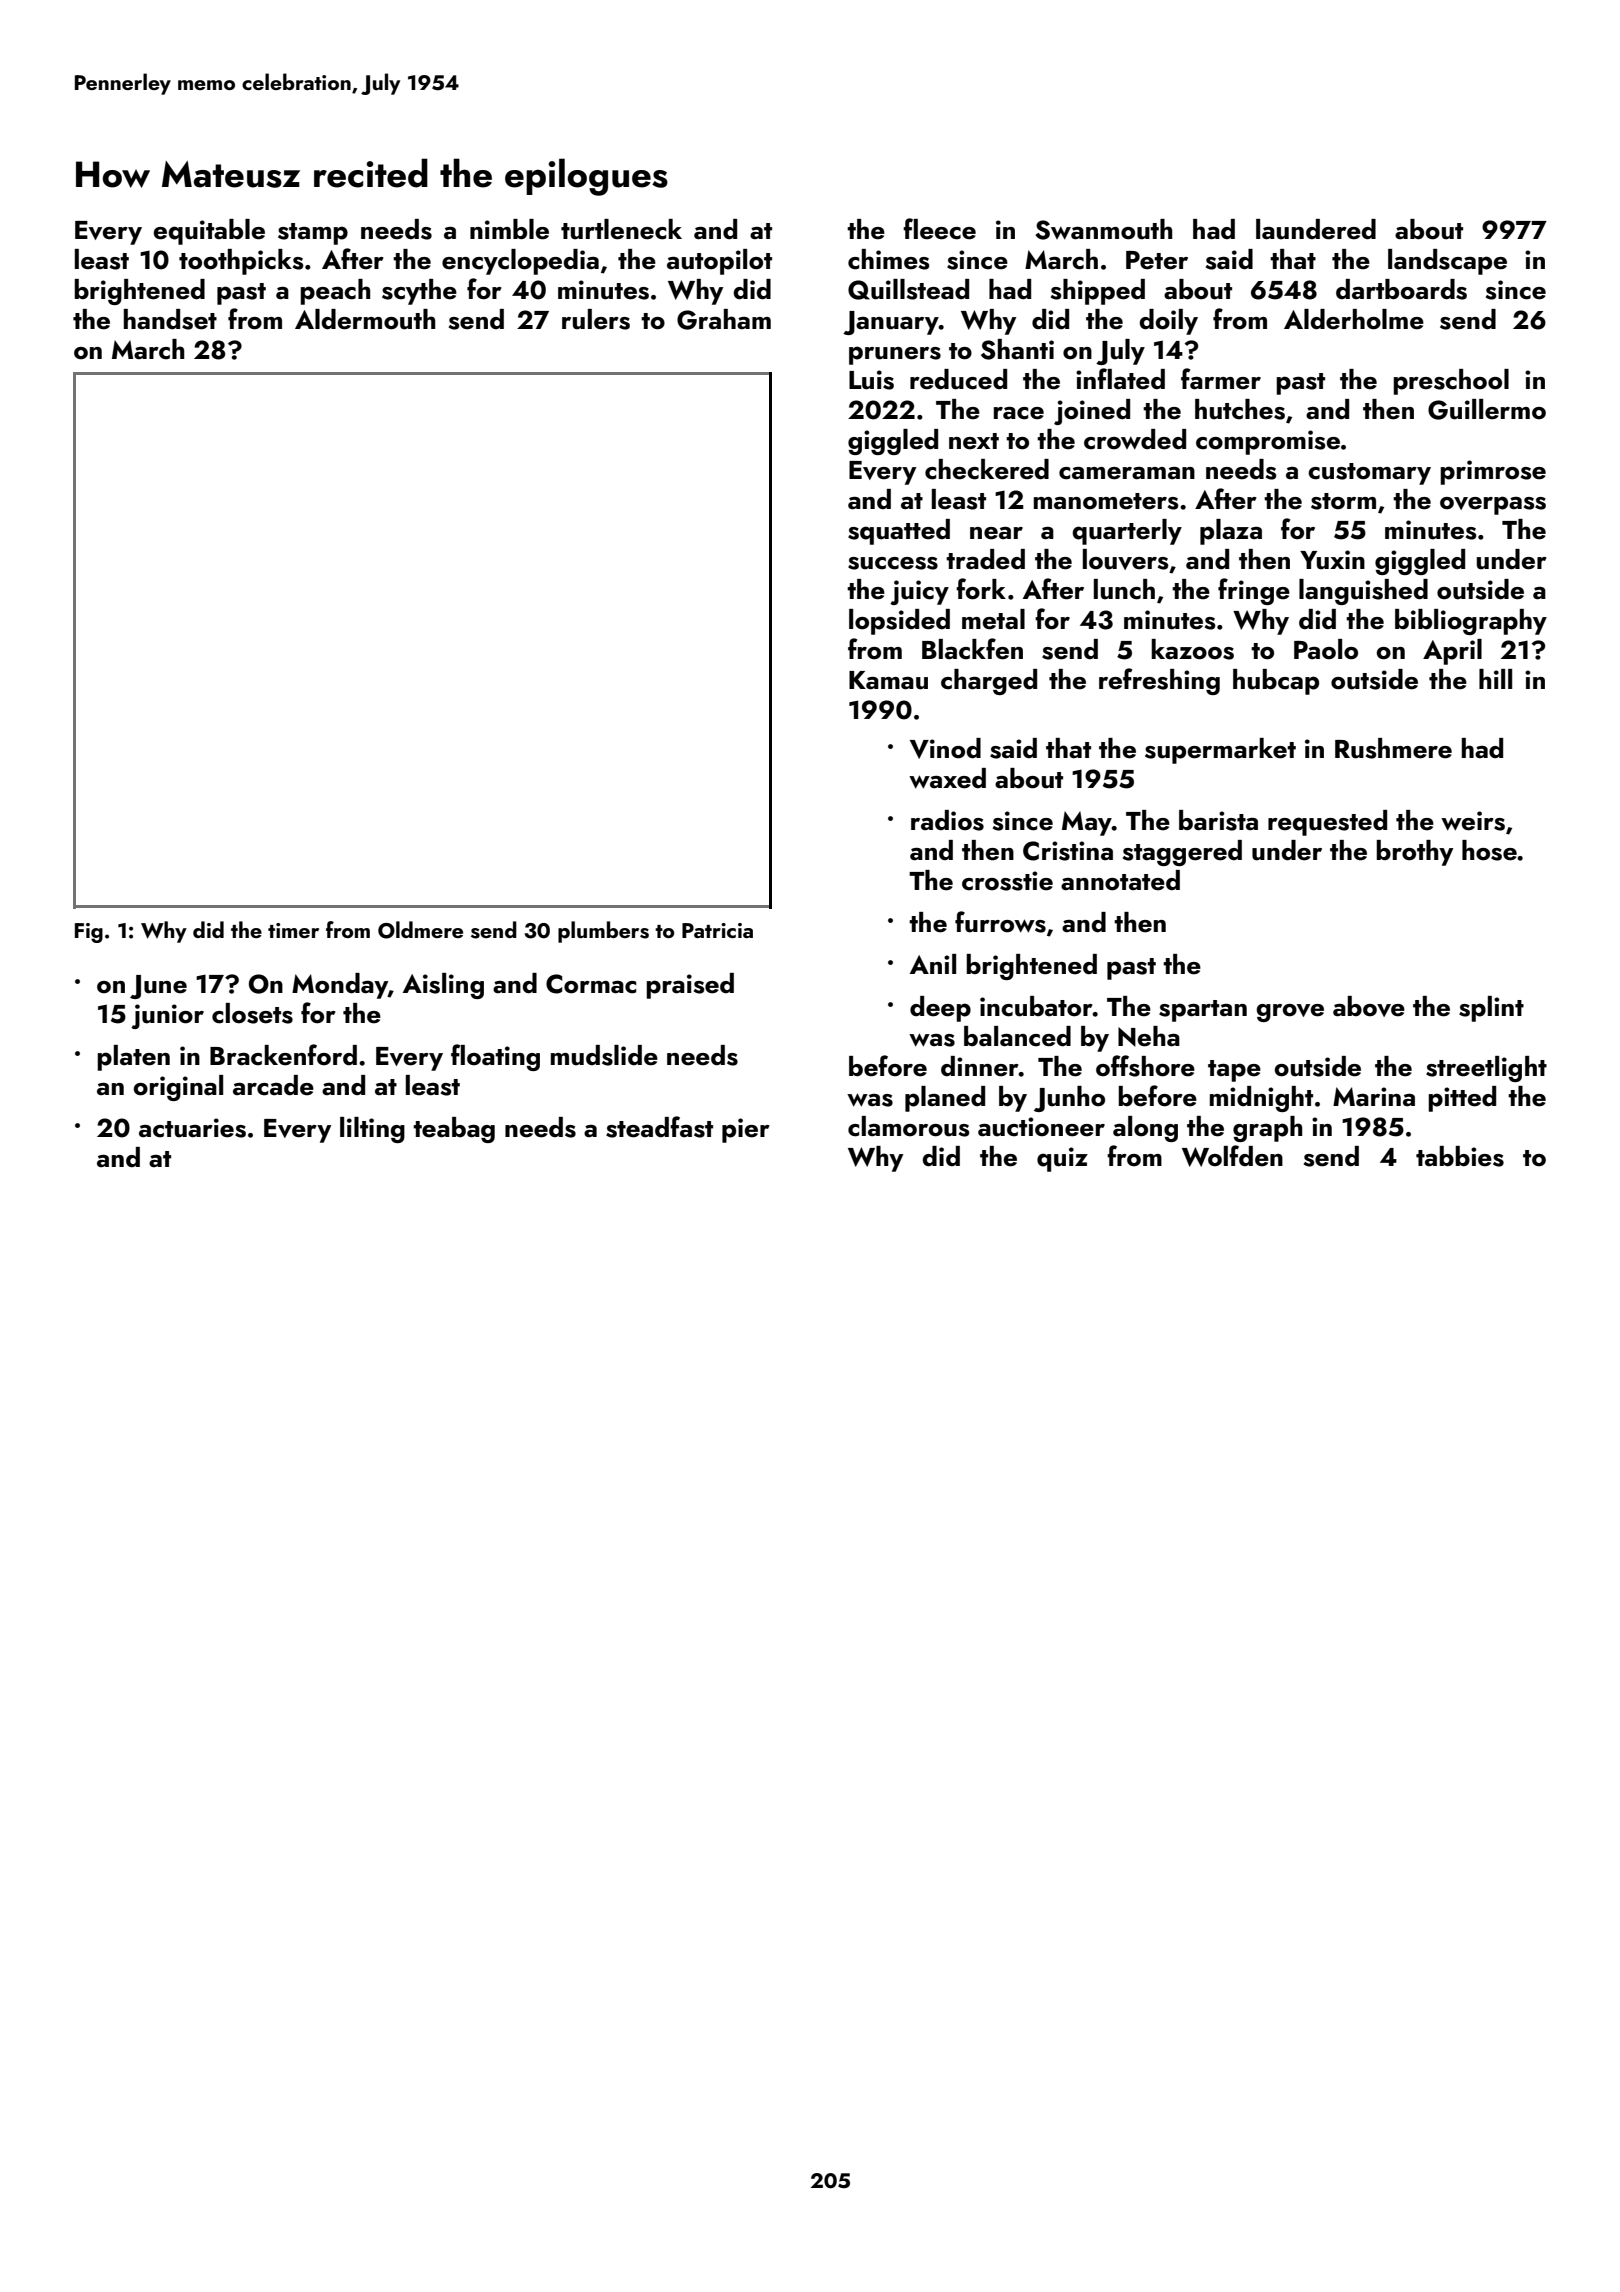 Image resolution: width=1620 pixels, height=2292 pixels. What do you see at coordinates (933, 964) in the image?
I see `Anil` at bounding box center [933, 964].
